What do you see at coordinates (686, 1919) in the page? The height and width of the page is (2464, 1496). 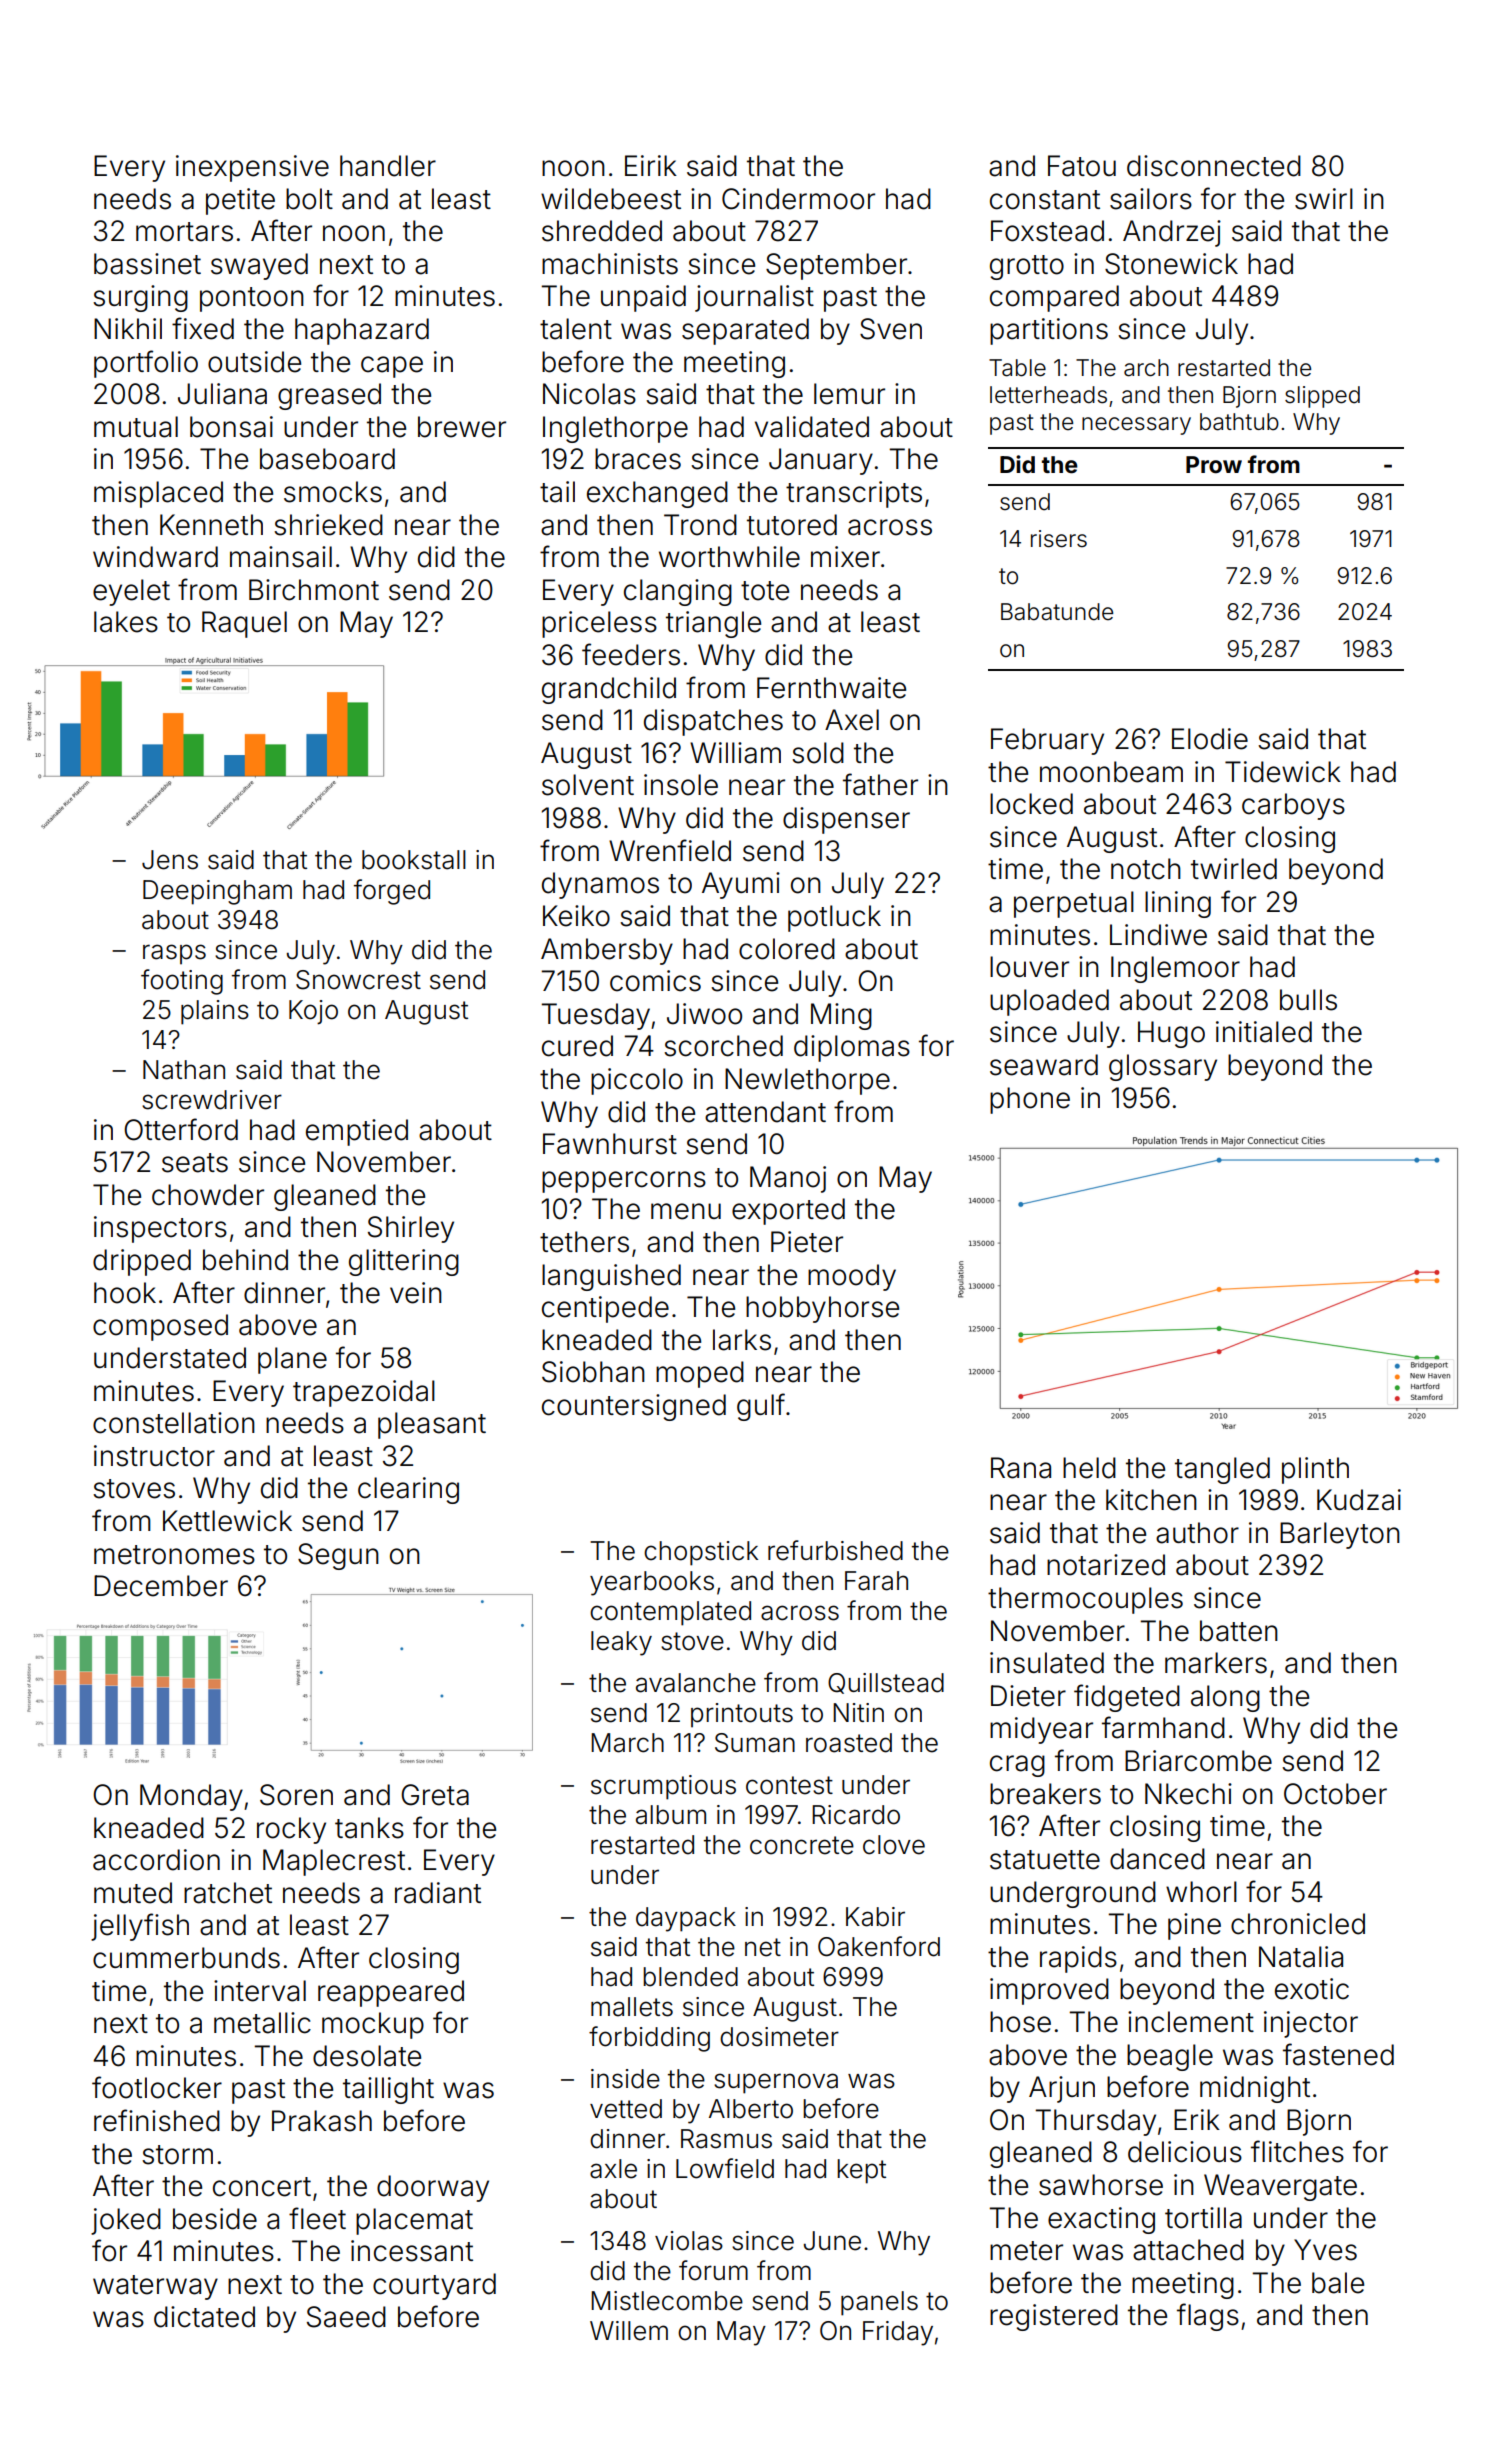 I see `daypack` at bounding box center [686, 1919].
